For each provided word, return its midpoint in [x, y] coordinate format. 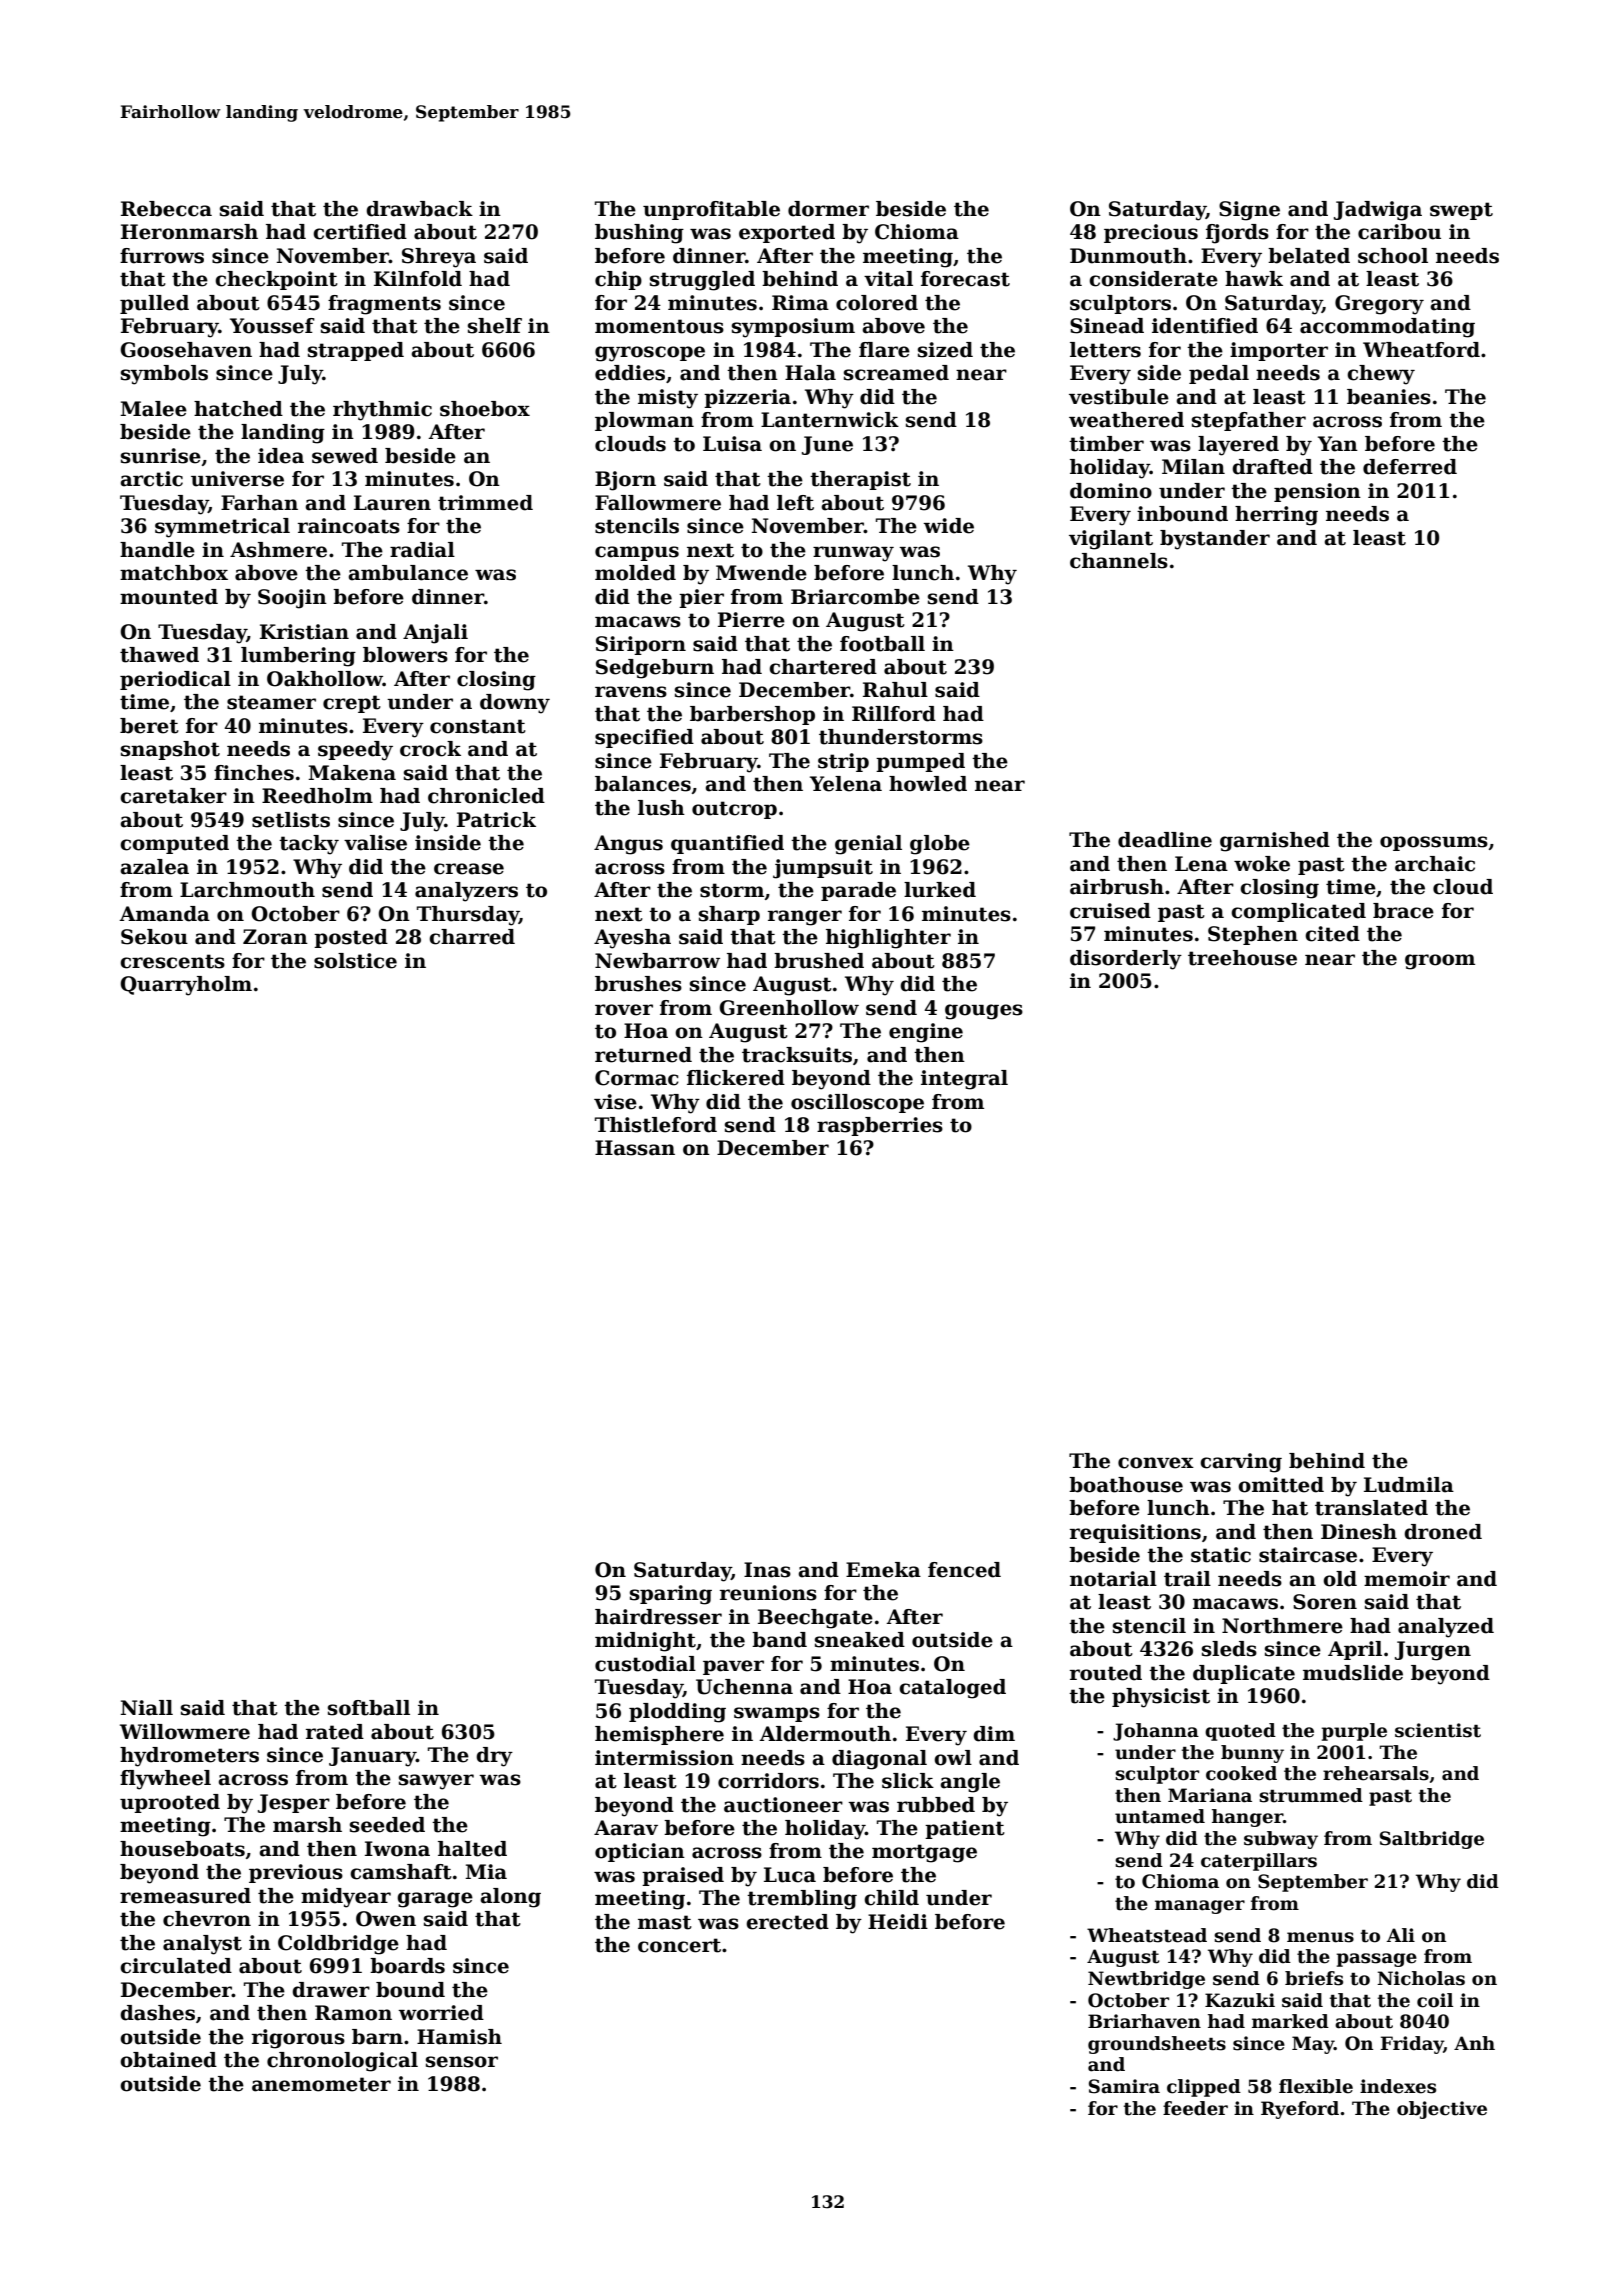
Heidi [898, 1922]
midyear [346, 1898]
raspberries [880, 1126]
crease [469, 869]
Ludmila [1409, 1485]
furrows [162, 256]
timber [1106, 444]
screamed [896, 373]
